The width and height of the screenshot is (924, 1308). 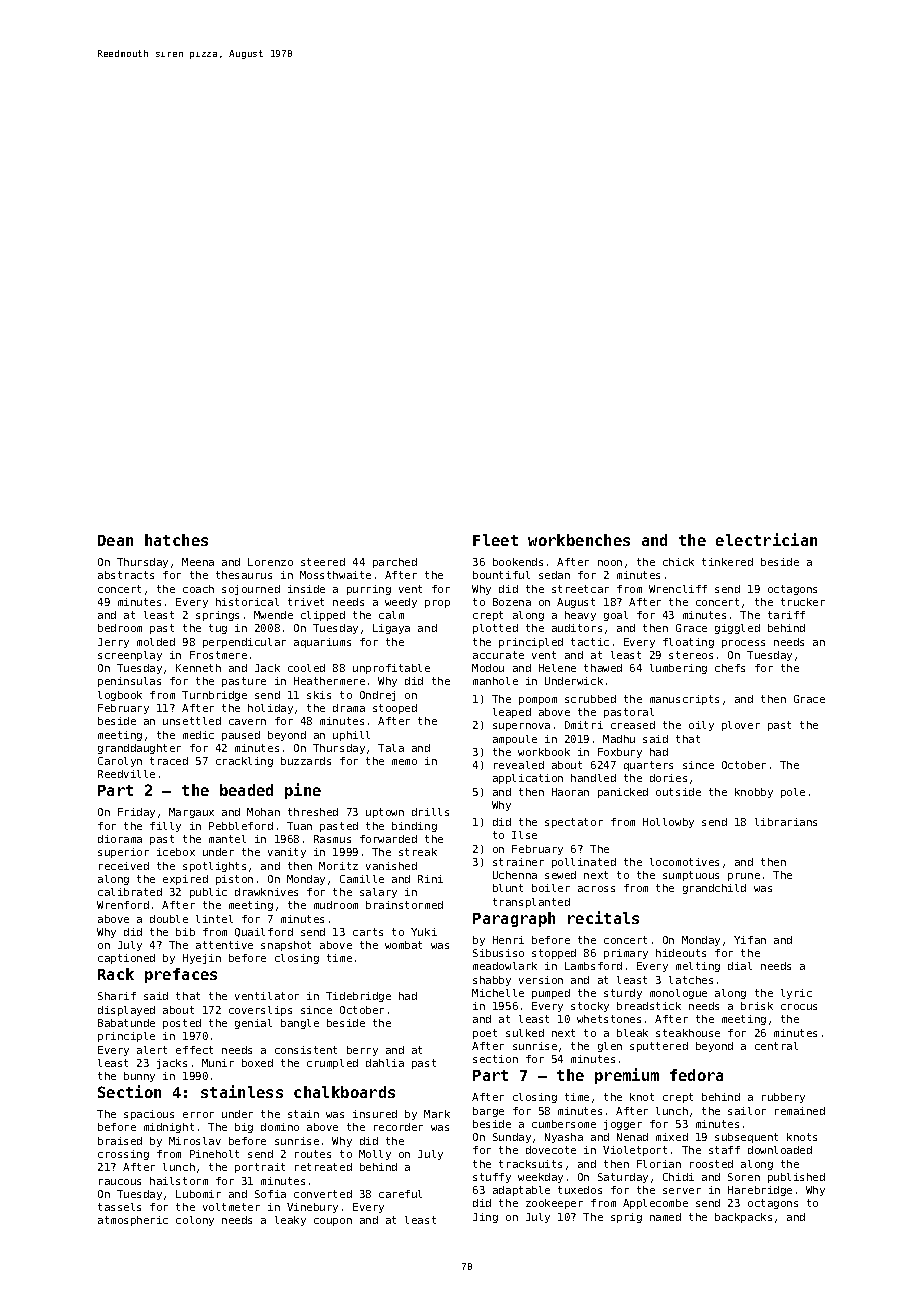 I want to click on Tidebridge, so click(x=358, y=997).
